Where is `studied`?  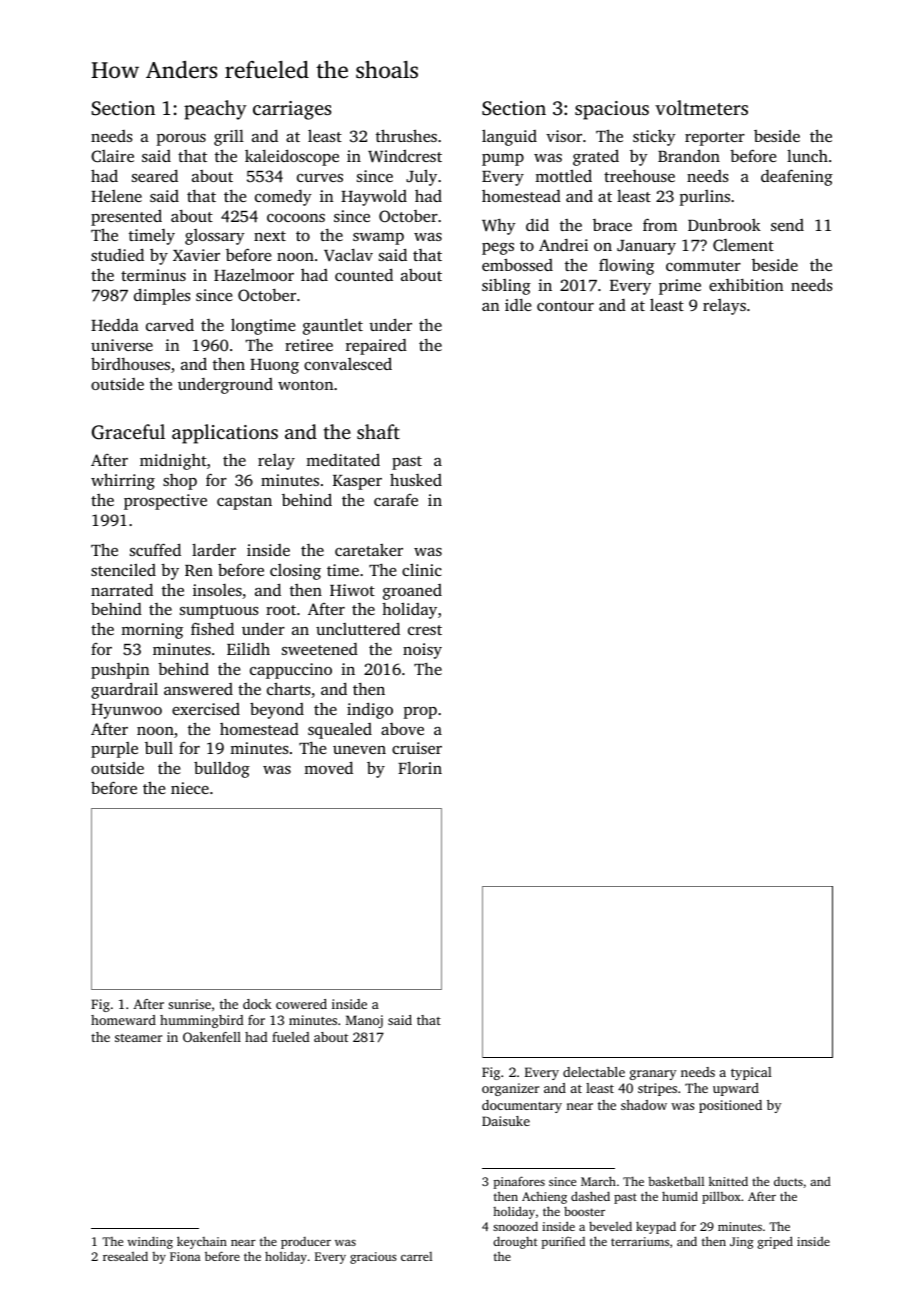 studied is located at coordinates (117, 254).
